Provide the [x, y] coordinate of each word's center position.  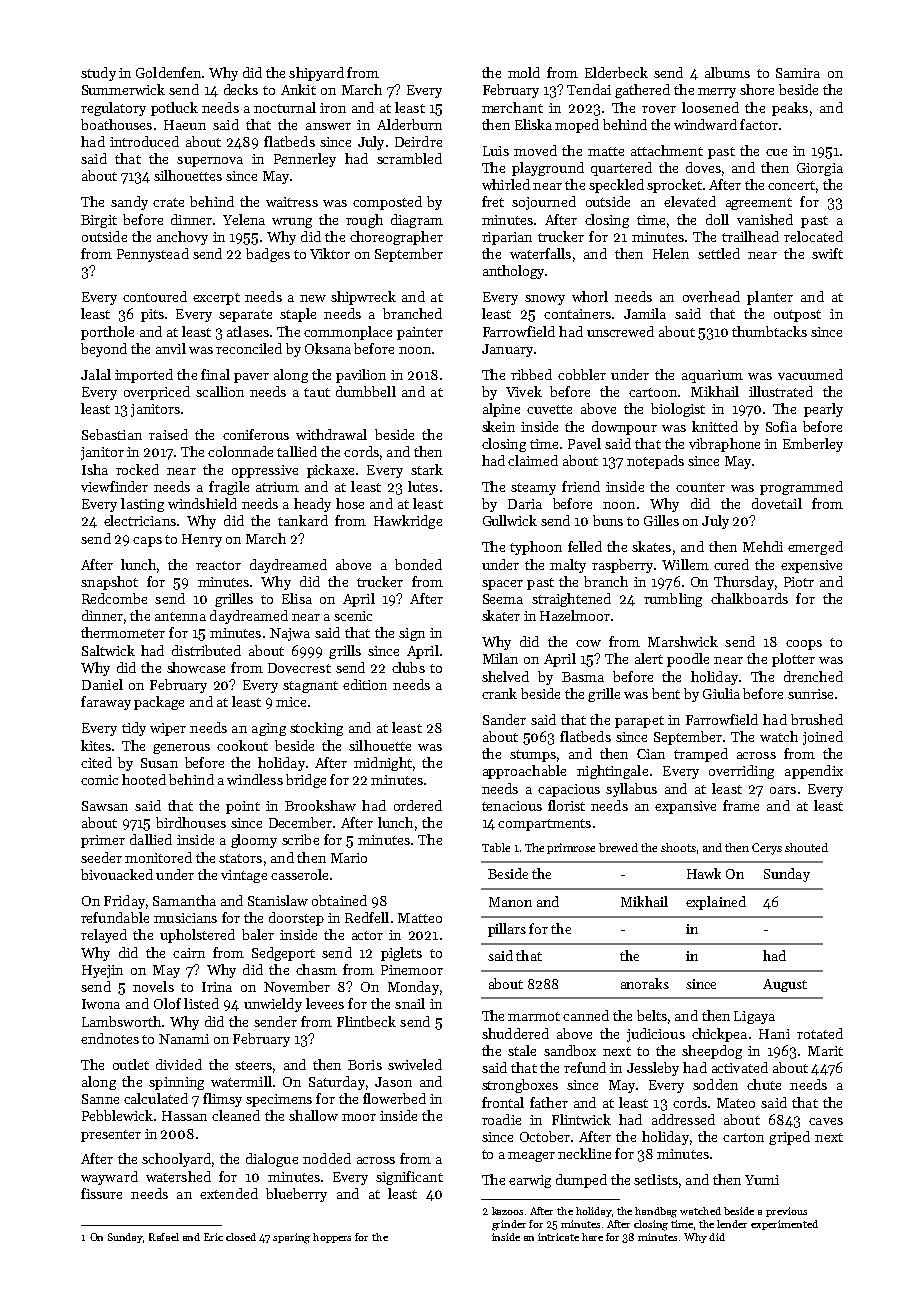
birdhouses [191, 822]
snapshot [109, 583]
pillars [507, 930]
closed [241, 1237]
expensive [811, 566]
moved [535, 150]
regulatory [113, 109]
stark [427, 469]
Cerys [767, 849]
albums [727, 72]
